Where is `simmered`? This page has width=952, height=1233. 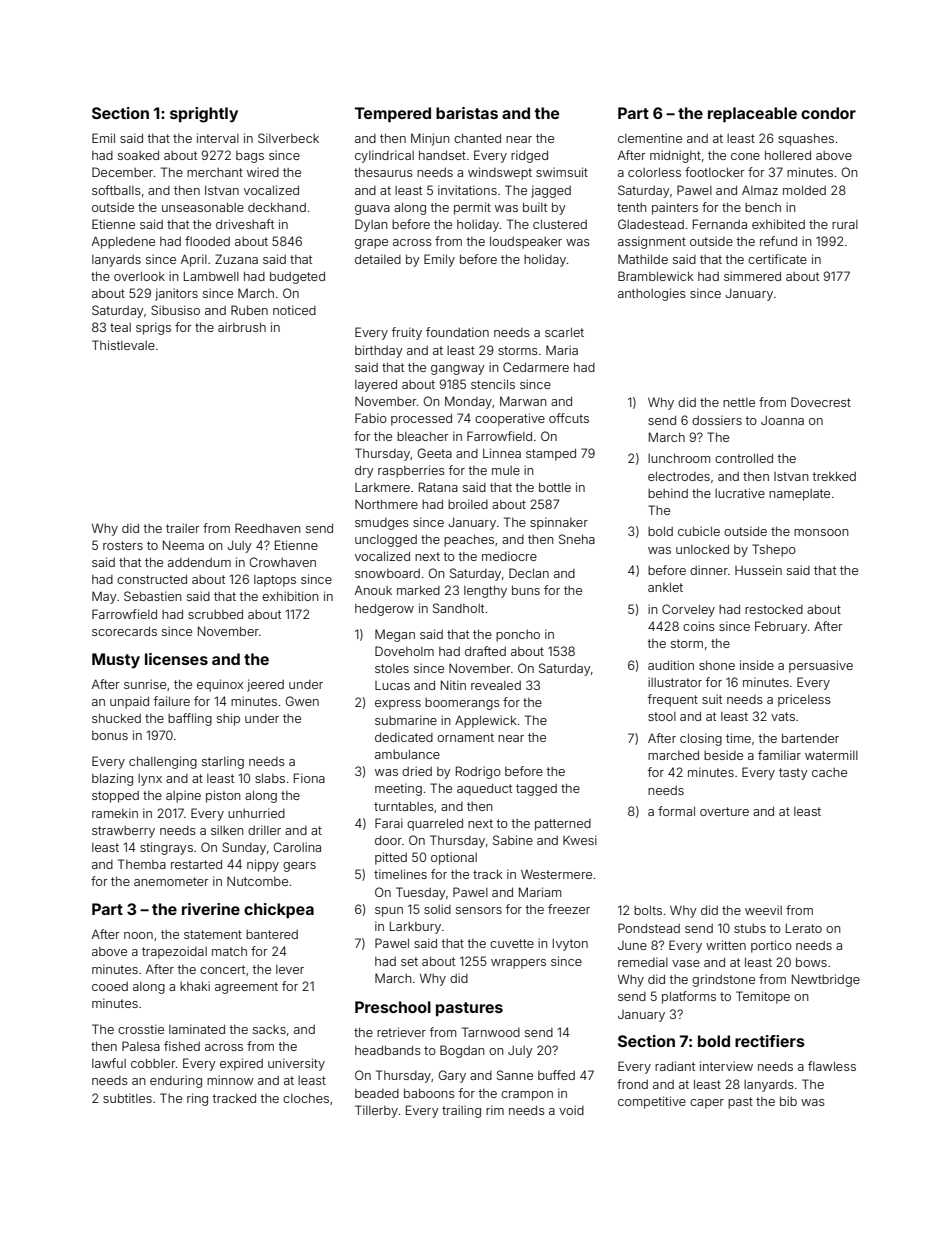 simmered is located at coordinates (752, 276).
